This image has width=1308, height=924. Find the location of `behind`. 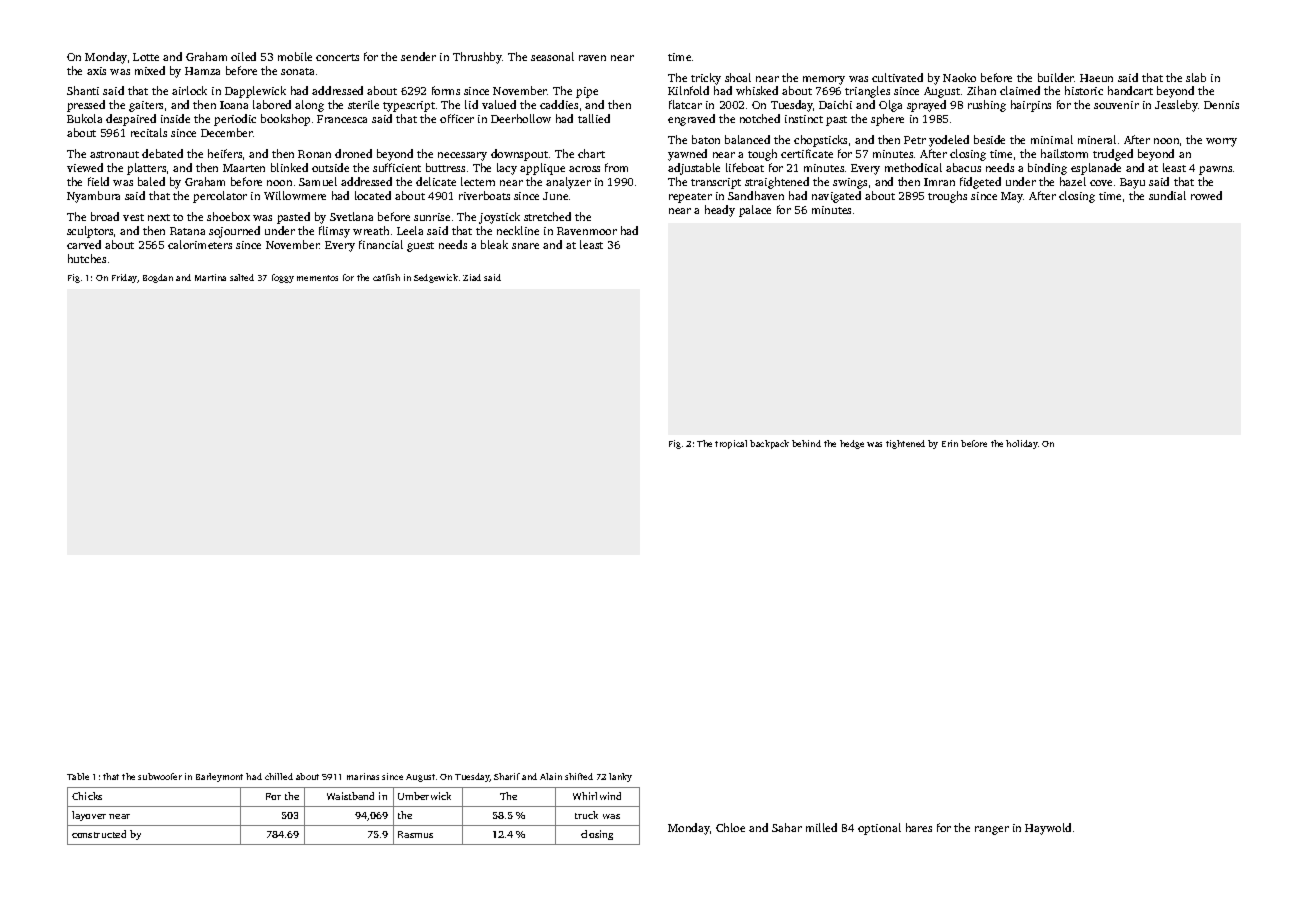

behind is located at coordinates (806, 443).
